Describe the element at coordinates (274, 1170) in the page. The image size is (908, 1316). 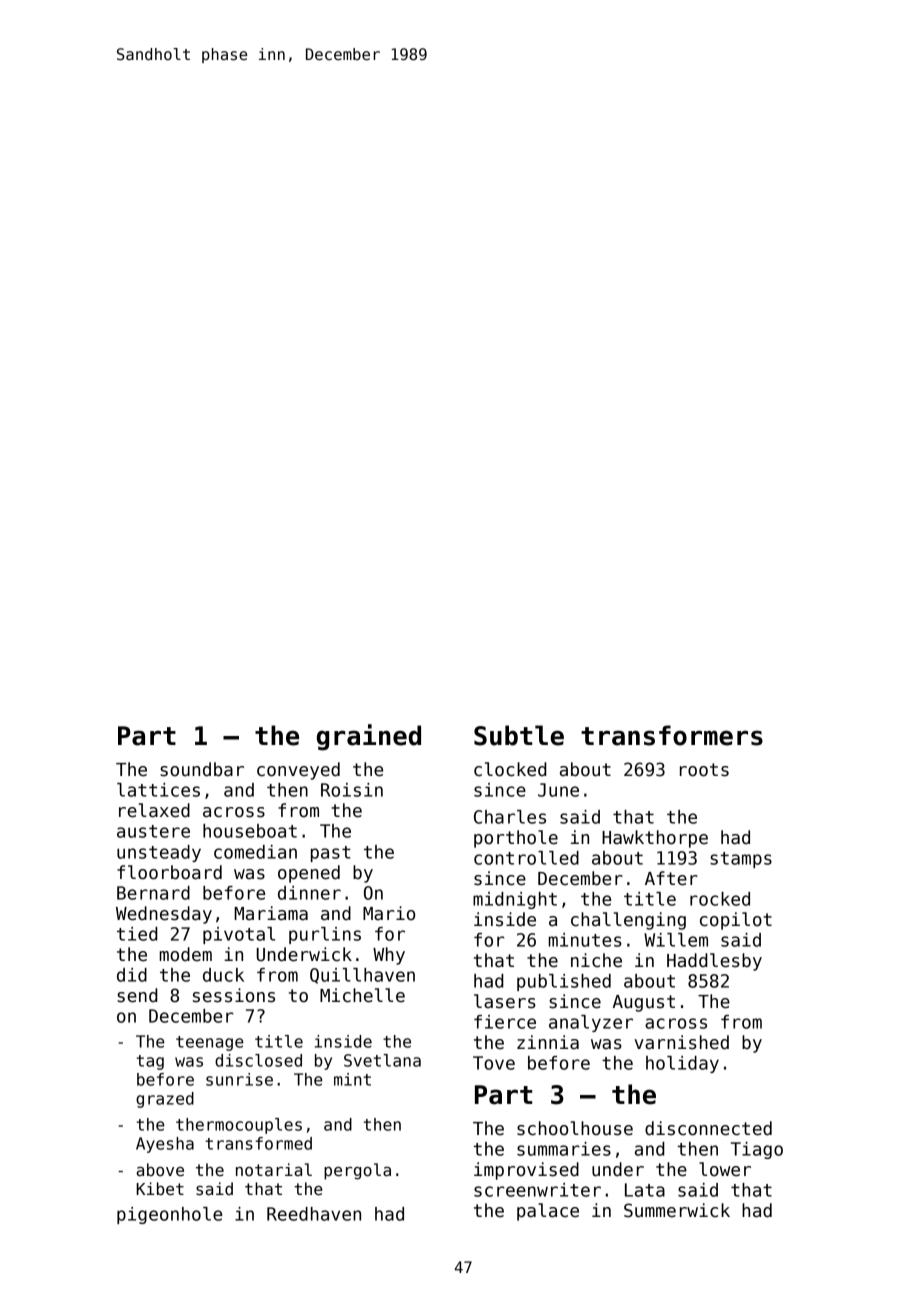
I see `notarial` at that location.
